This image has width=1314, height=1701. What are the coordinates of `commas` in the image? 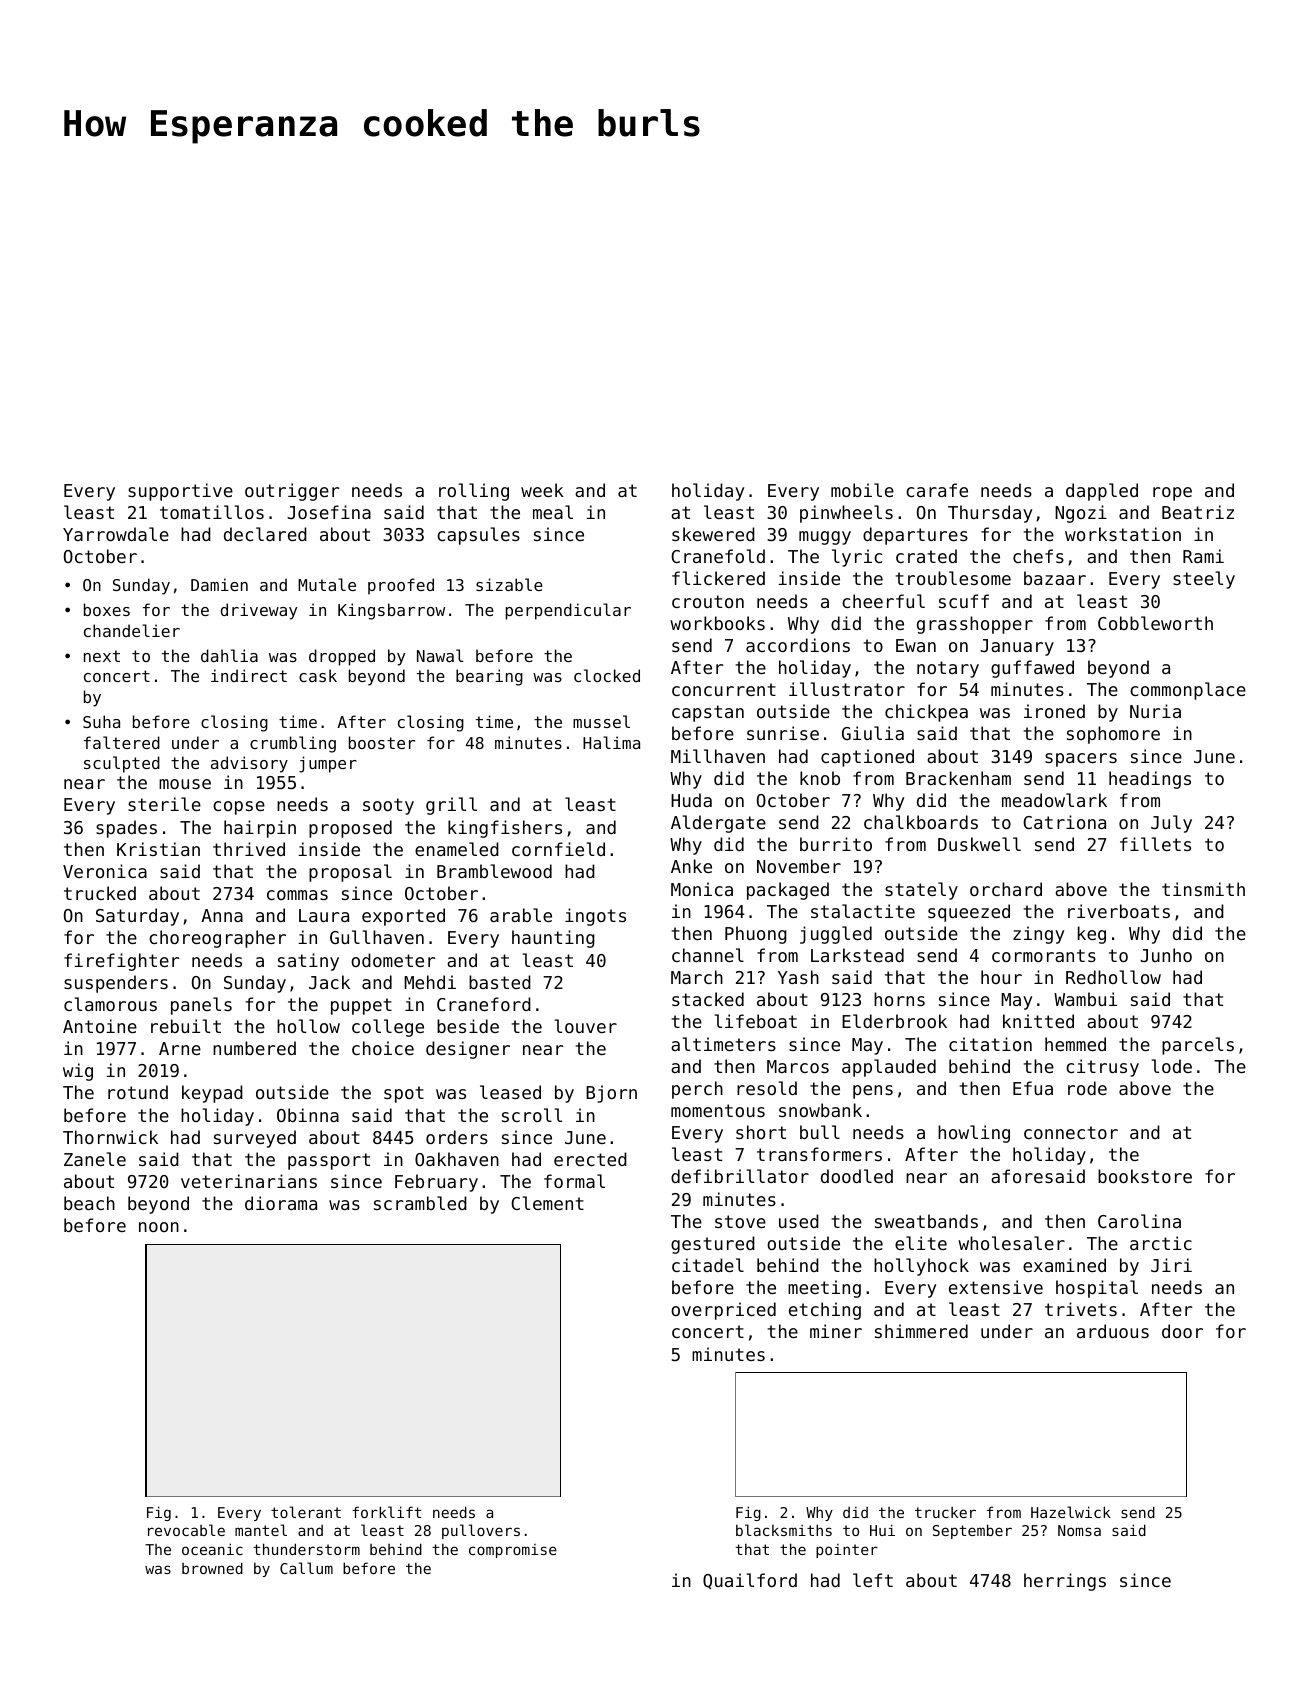 It's located at (297, 895).
